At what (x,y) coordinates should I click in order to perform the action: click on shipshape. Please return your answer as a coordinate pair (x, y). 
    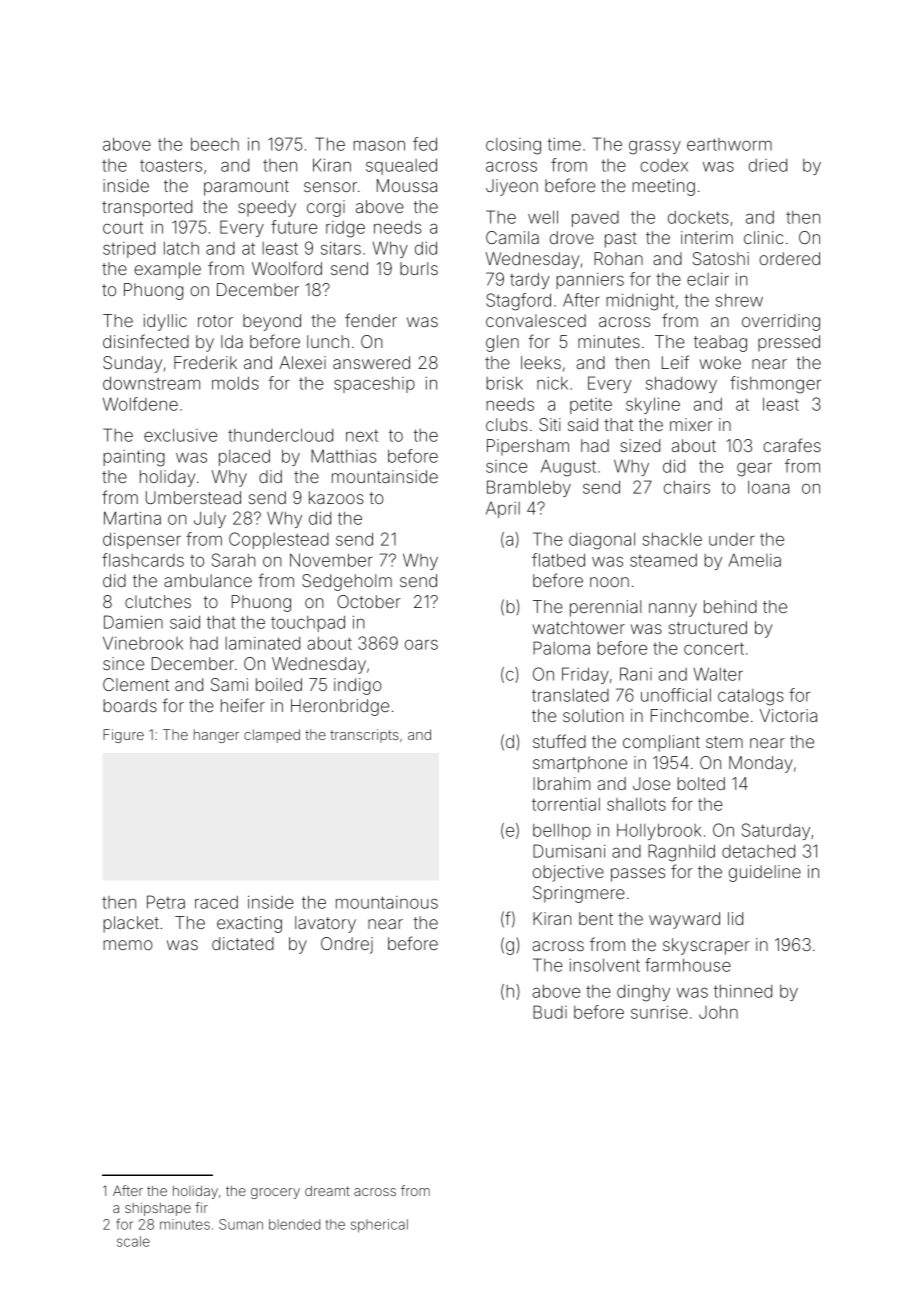
    Looking at the image, I should click on (158, 1209).
